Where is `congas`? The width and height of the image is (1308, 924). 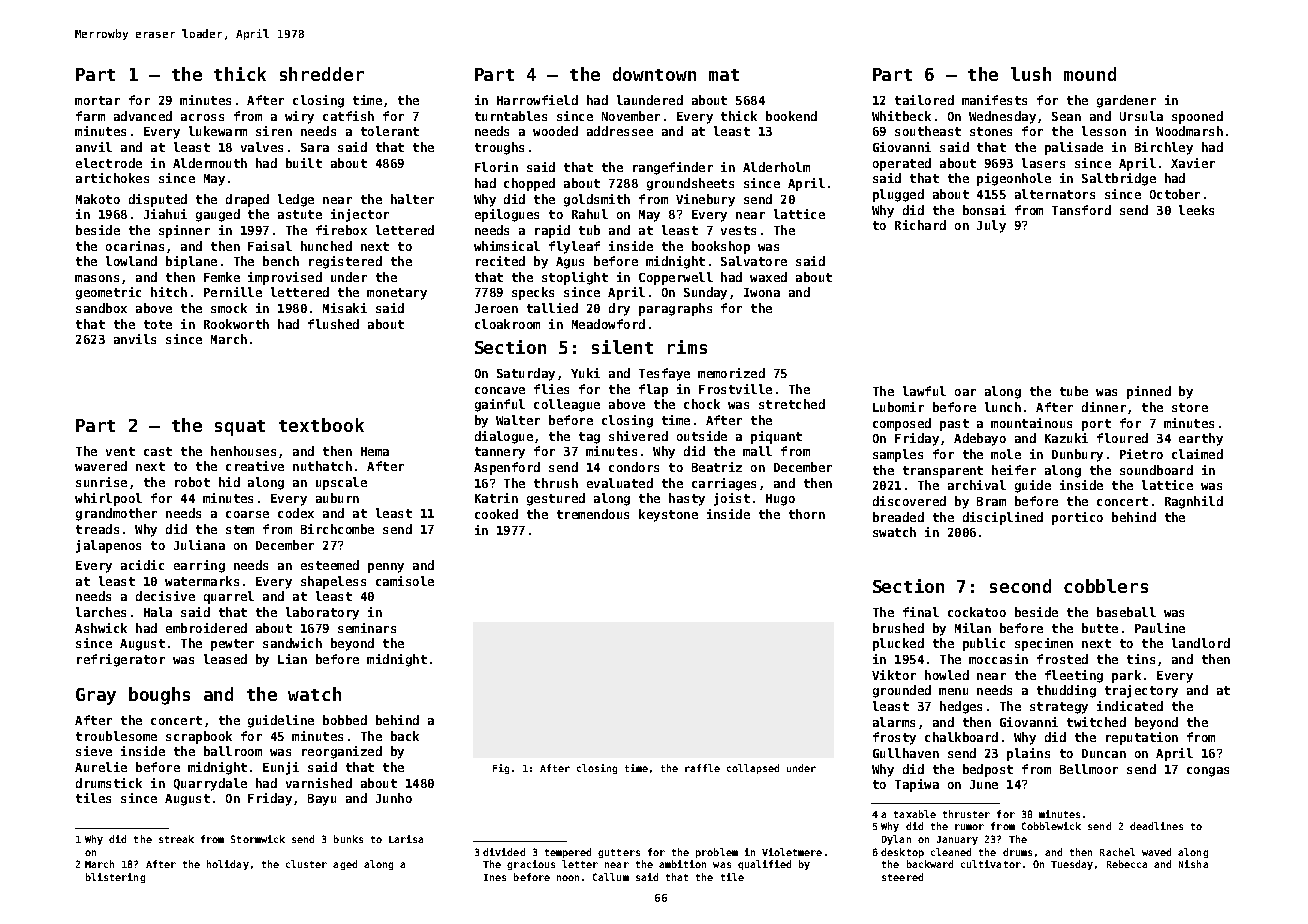
congas is located at coordinates (1208, 772).
